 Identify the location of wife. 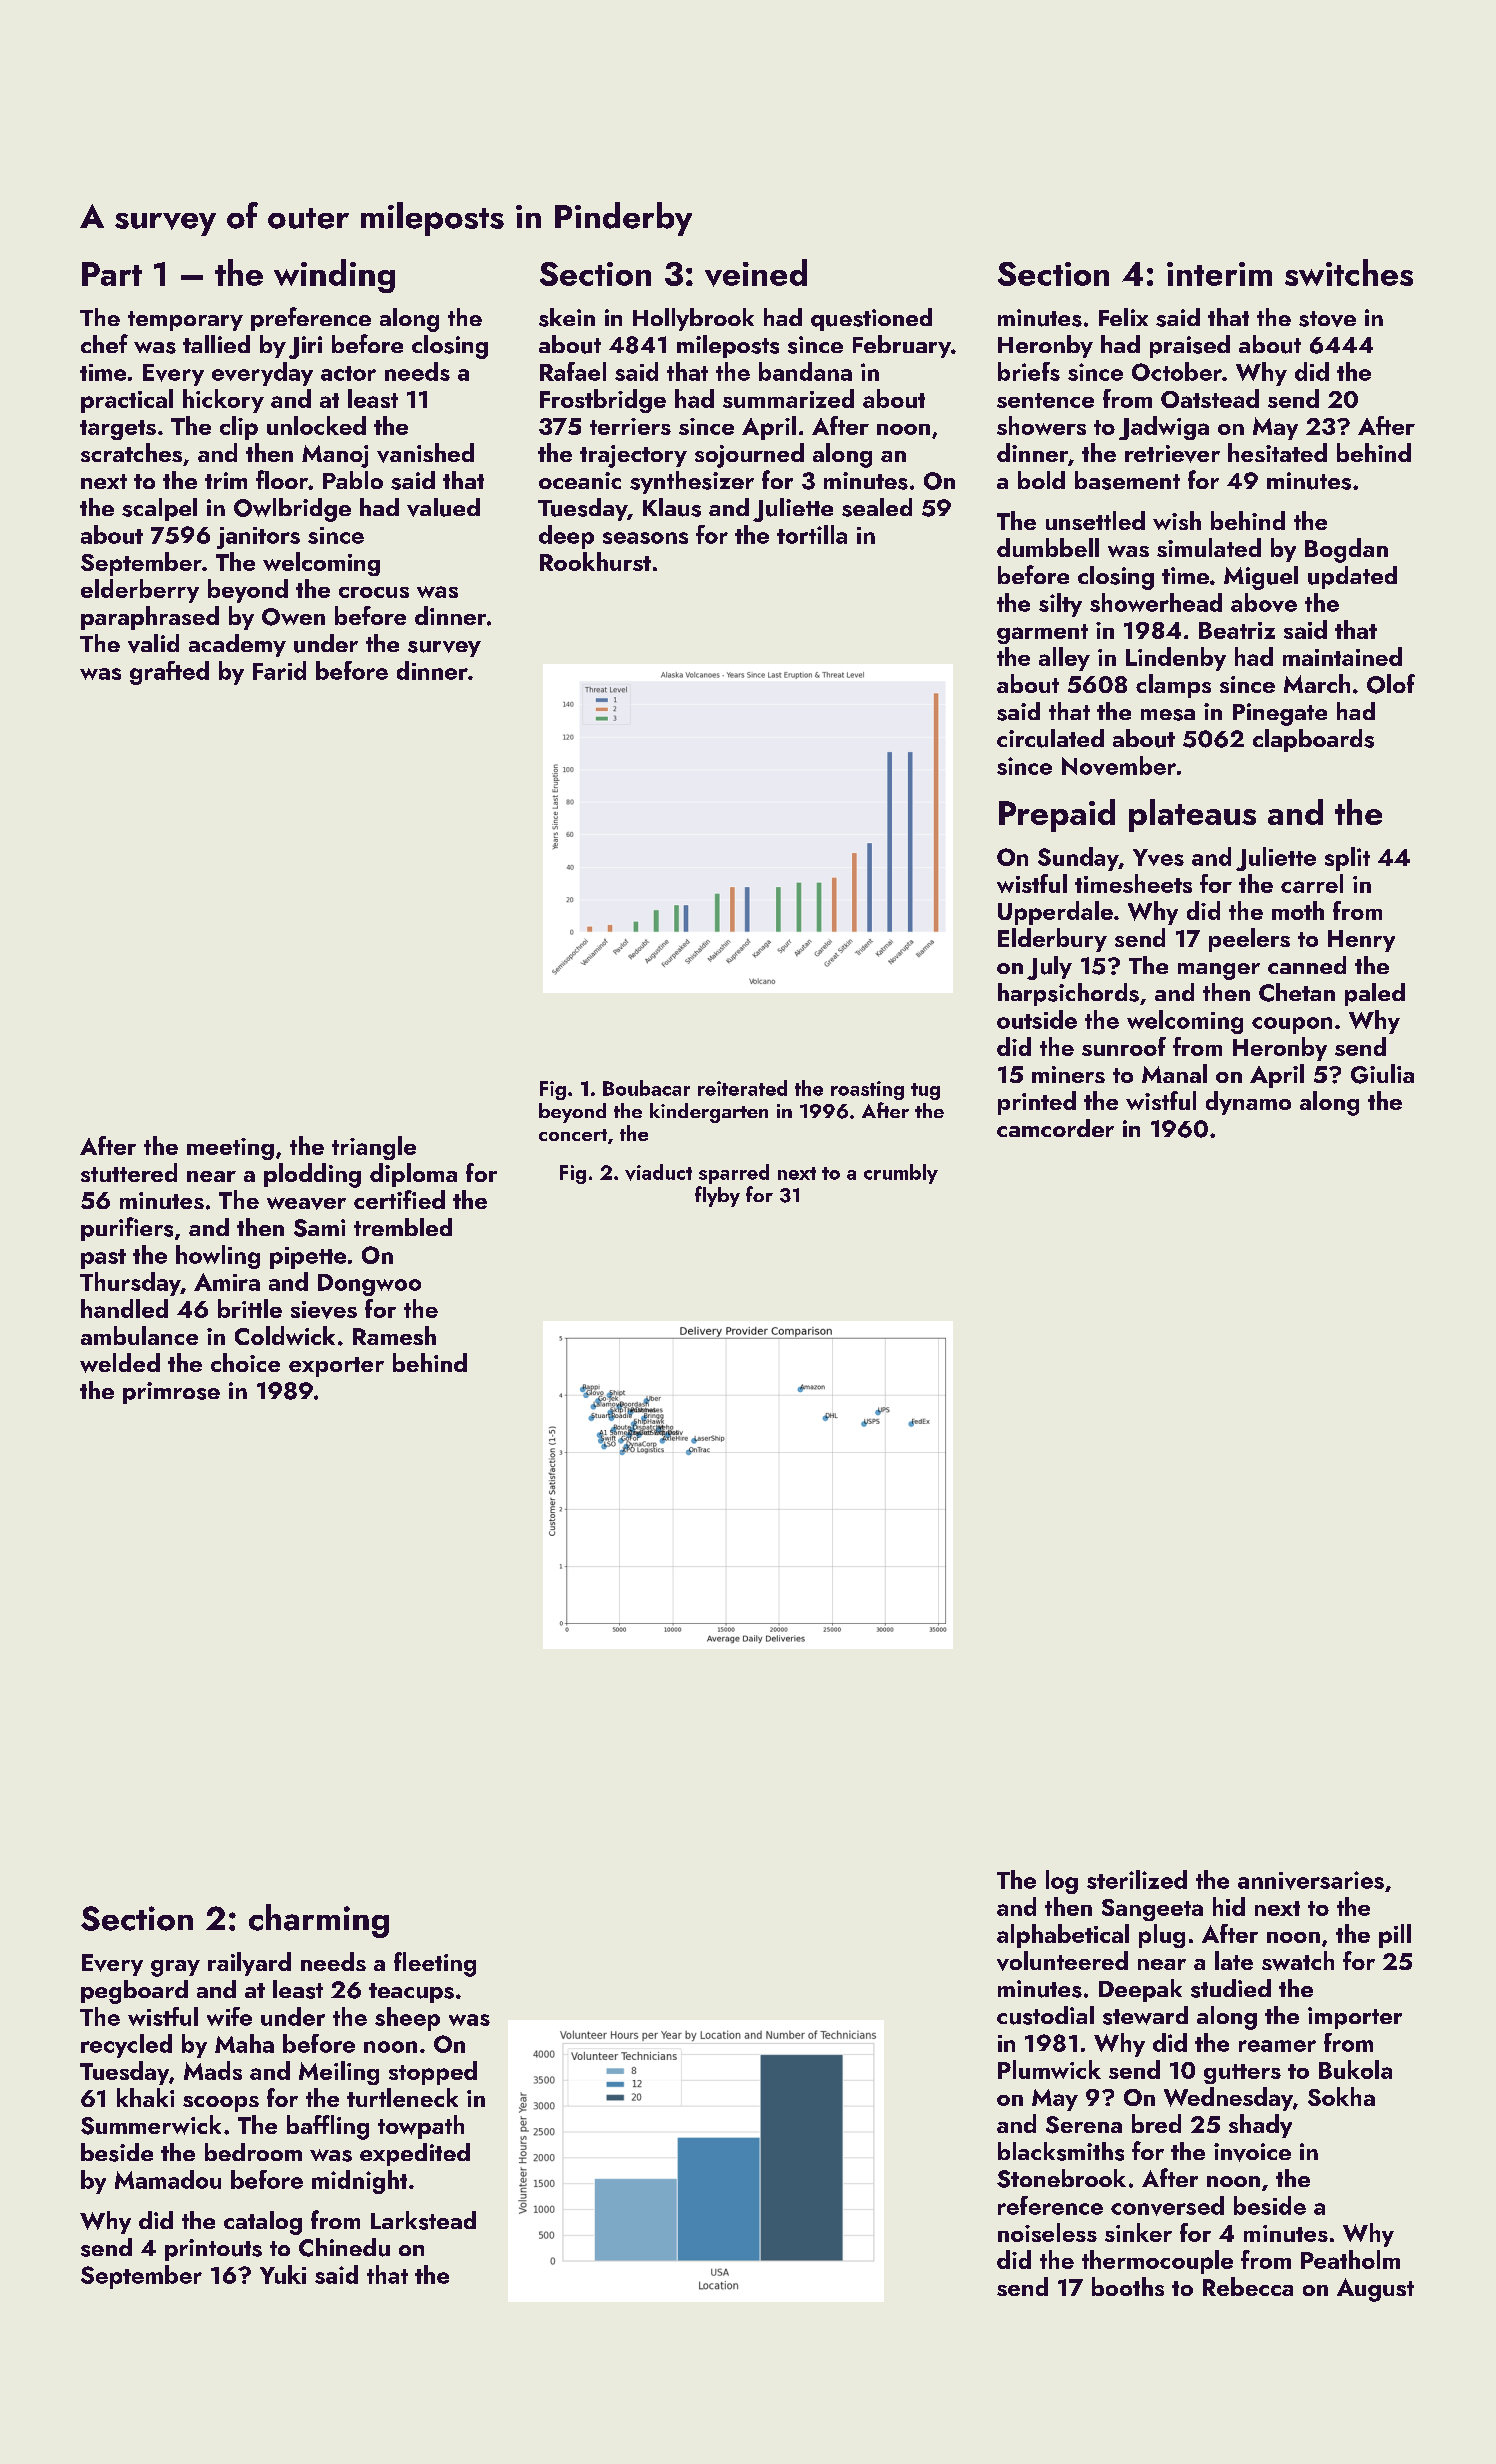
(229, 2016).
